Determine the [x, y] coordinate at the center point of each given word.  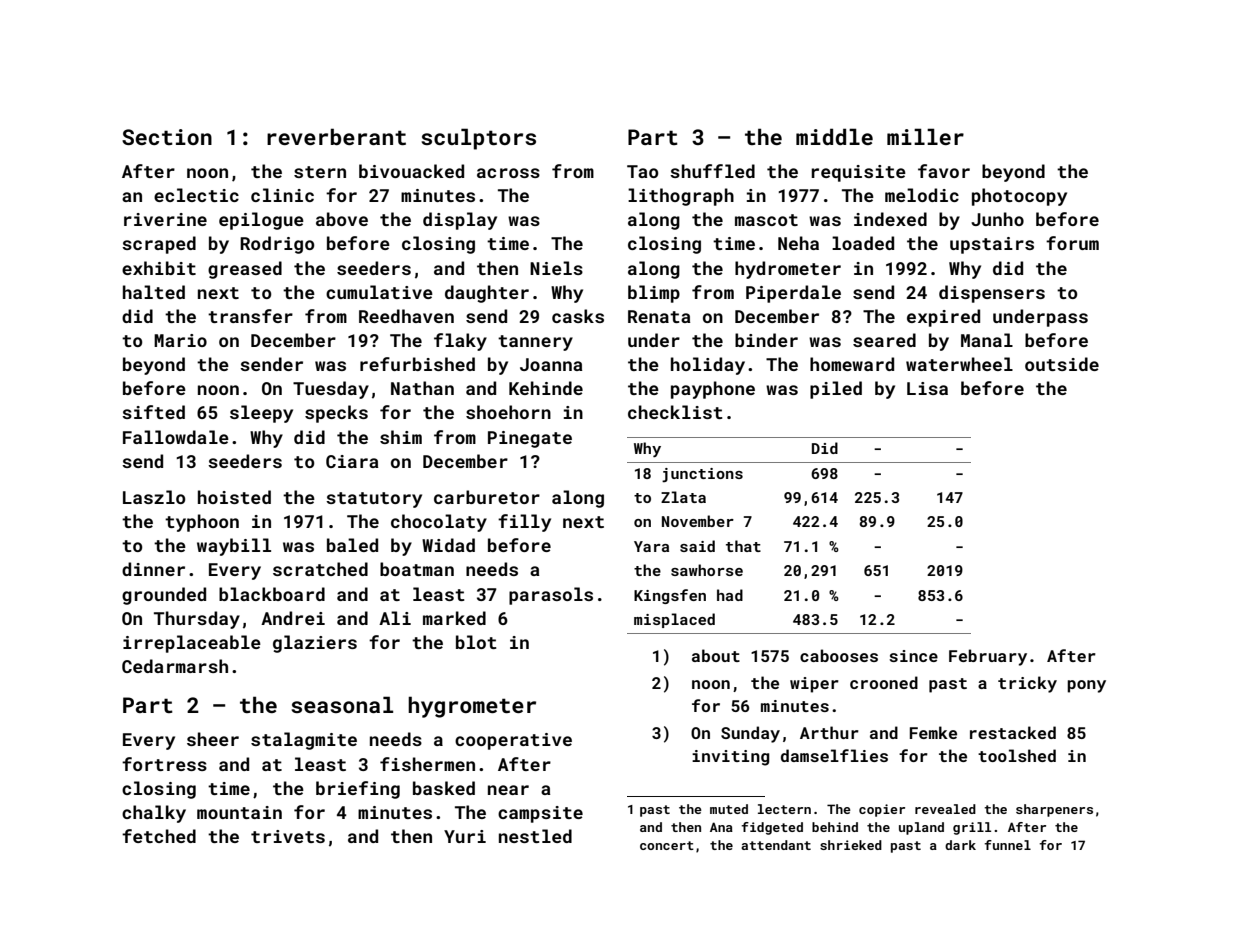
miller [925, 136]
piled [836, 390]
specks [336, 414]
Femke [933, 732]
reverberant [336, 136]
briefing [358, 790]
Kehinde [546, 388]
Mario [180, 340]
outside [1062, 364]
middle [834, 136]
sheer [213, 739]
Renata [659, 316]
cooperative [513, 741]
